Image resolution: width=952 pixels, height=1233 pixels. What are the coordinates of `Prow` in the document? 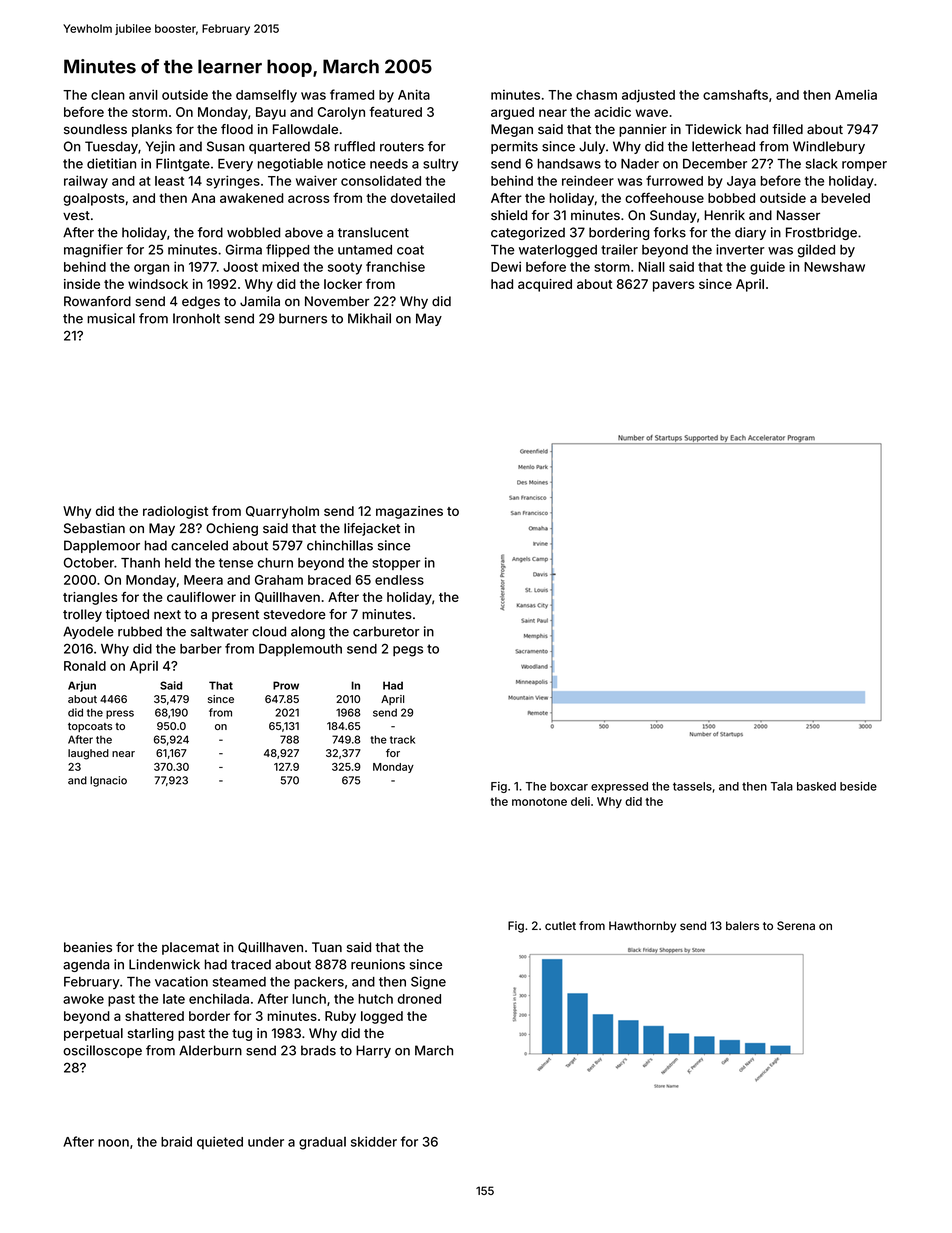 It's located at (286, 685).
